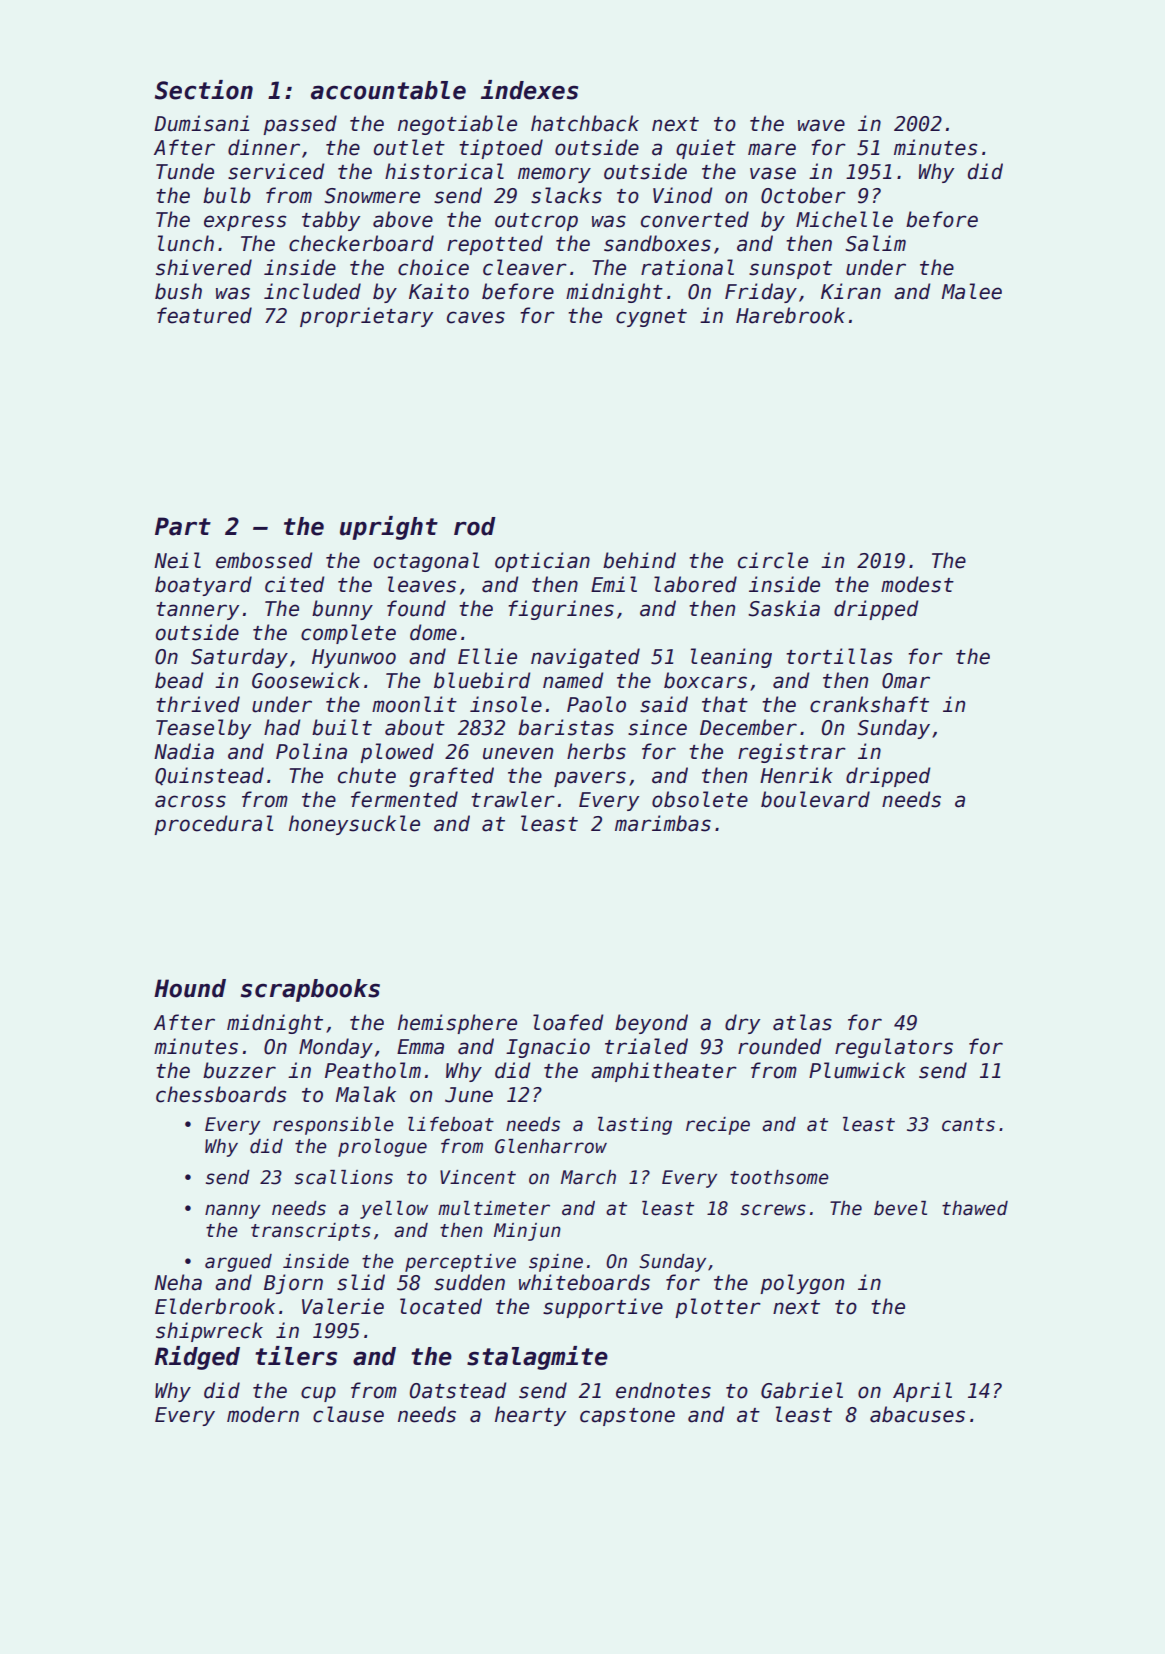  I want to click on Bjorn, so click(293, 1284).
